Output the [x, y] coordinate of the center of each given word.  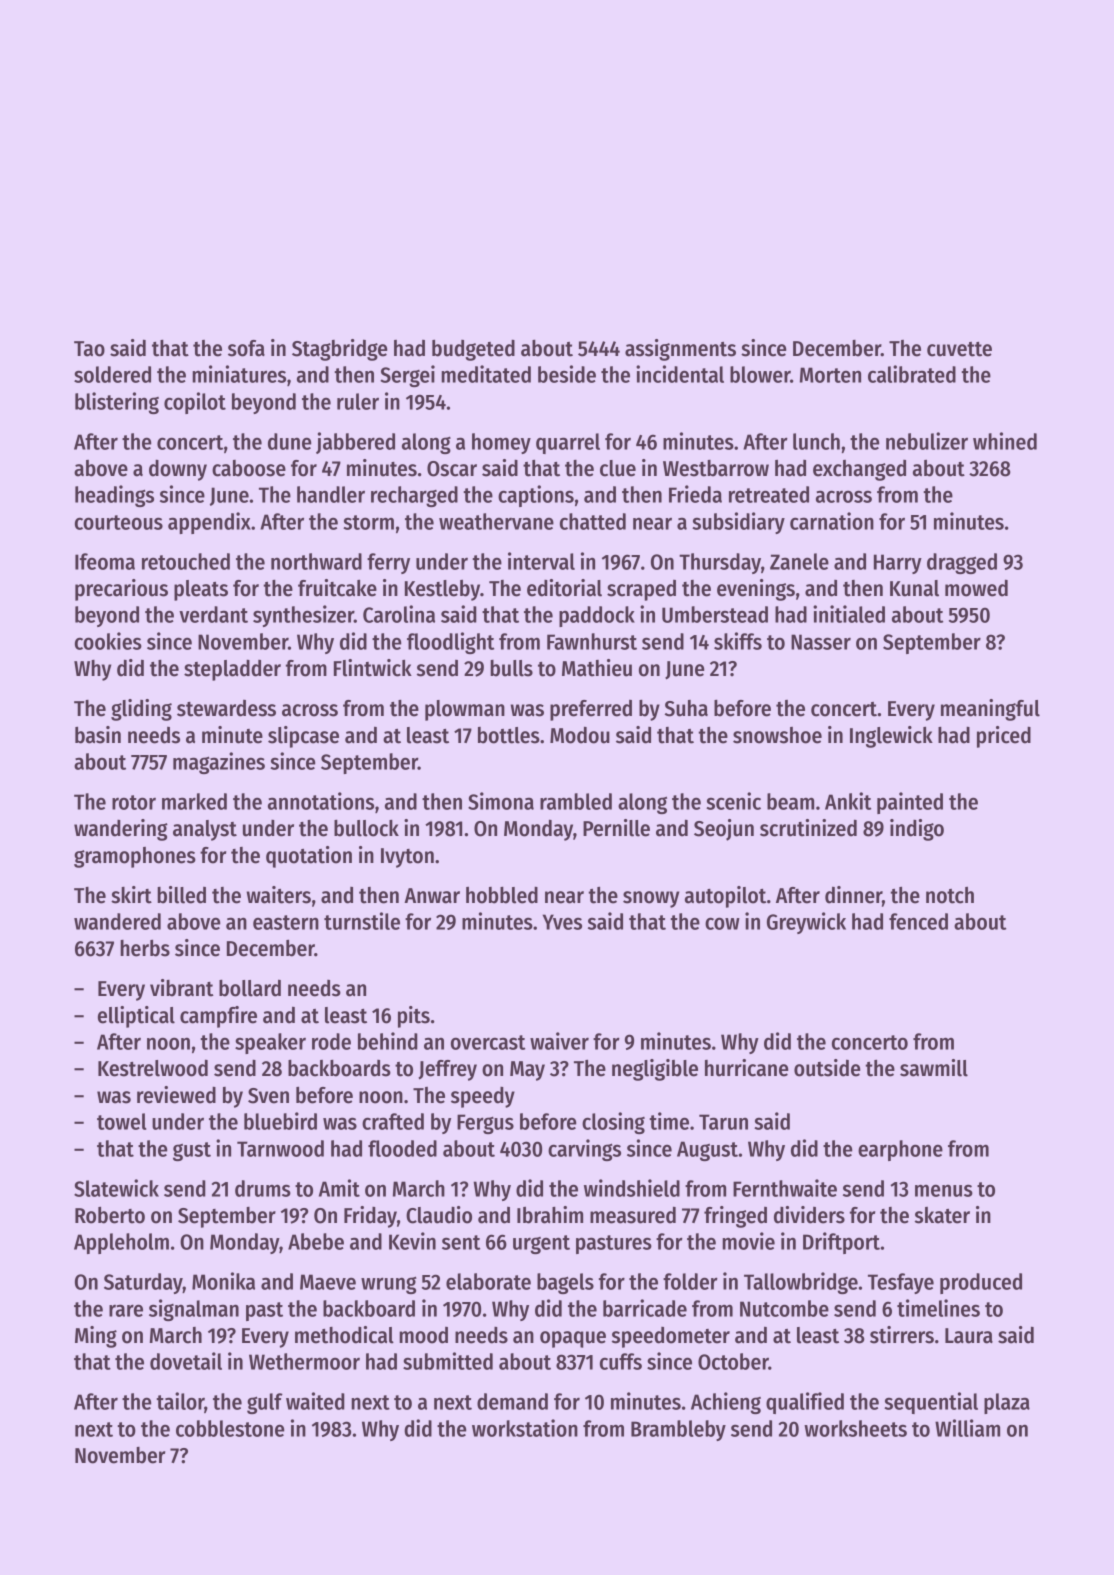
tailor [180, 1402]
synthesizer [303, 616]
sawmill [934, 1068]
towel [121, 1121]
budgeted [473, 350]
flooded [402, 1148]
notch [950, 895]
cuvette [959, 349]
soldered [112, 374]
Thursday [720, 563]
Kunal [914, 588]
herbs [145, 948]
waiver [559, 1041]
